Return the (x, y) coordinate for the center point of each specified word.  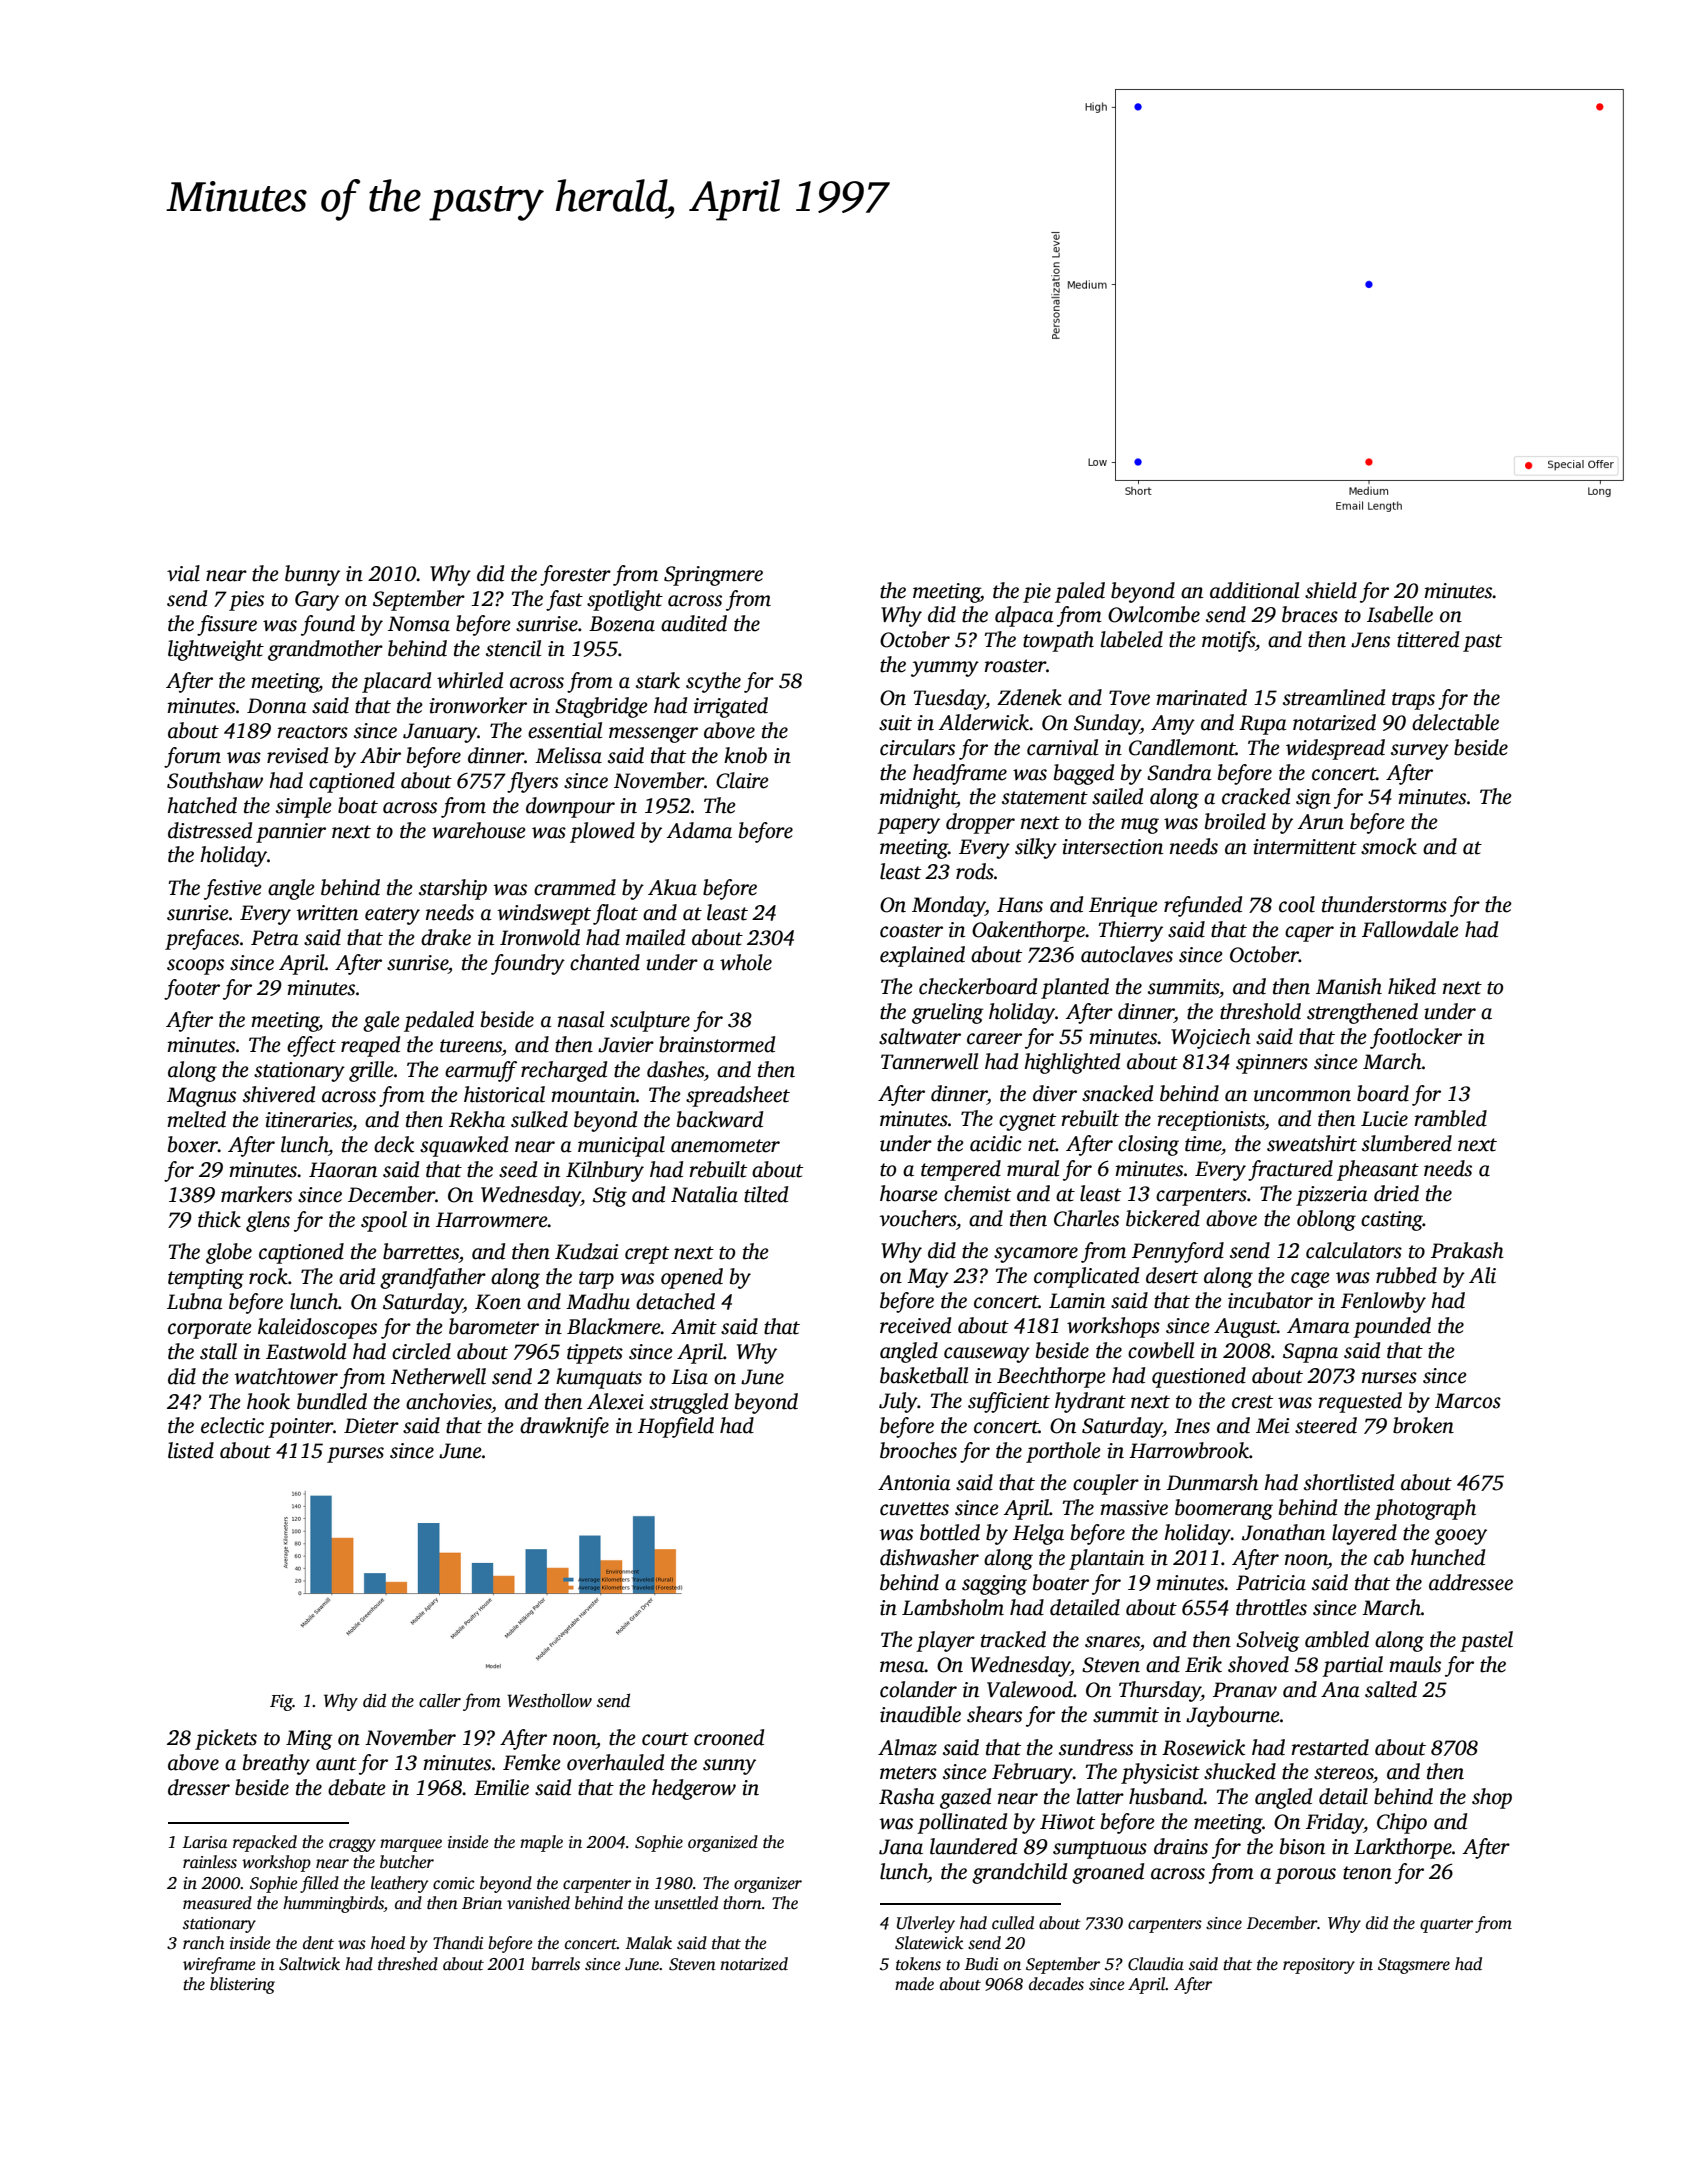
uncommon (1302, 1096)
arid (357, 1276)
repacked (265, 1843)
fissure (227, 625)
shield (1331, 590)
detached (675, 1301)
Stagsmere (1414, 1966)
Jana (901, 1847)
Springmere (713, 576)
